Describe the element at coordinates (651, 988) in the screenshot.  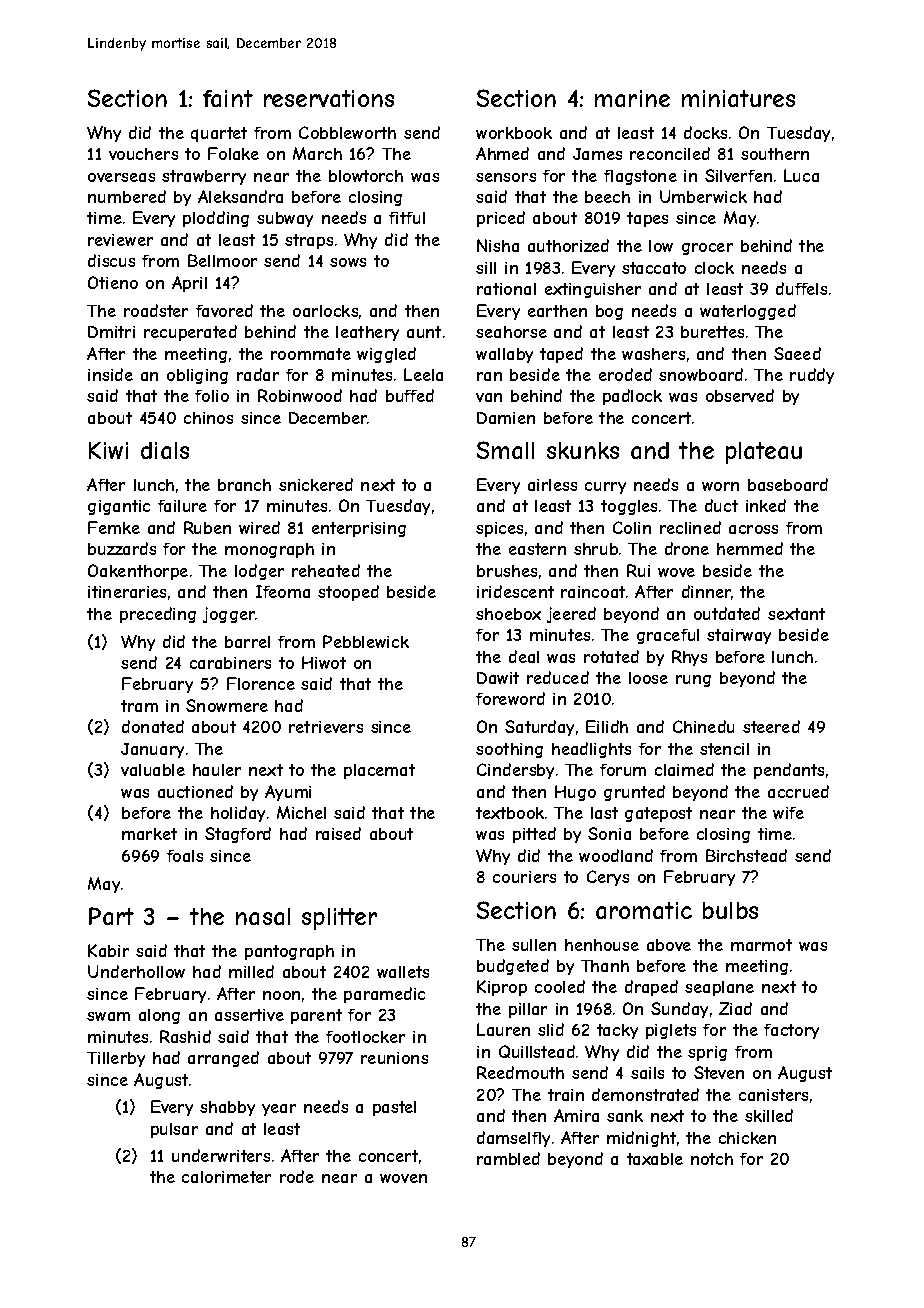
I see `draped` at that location.
